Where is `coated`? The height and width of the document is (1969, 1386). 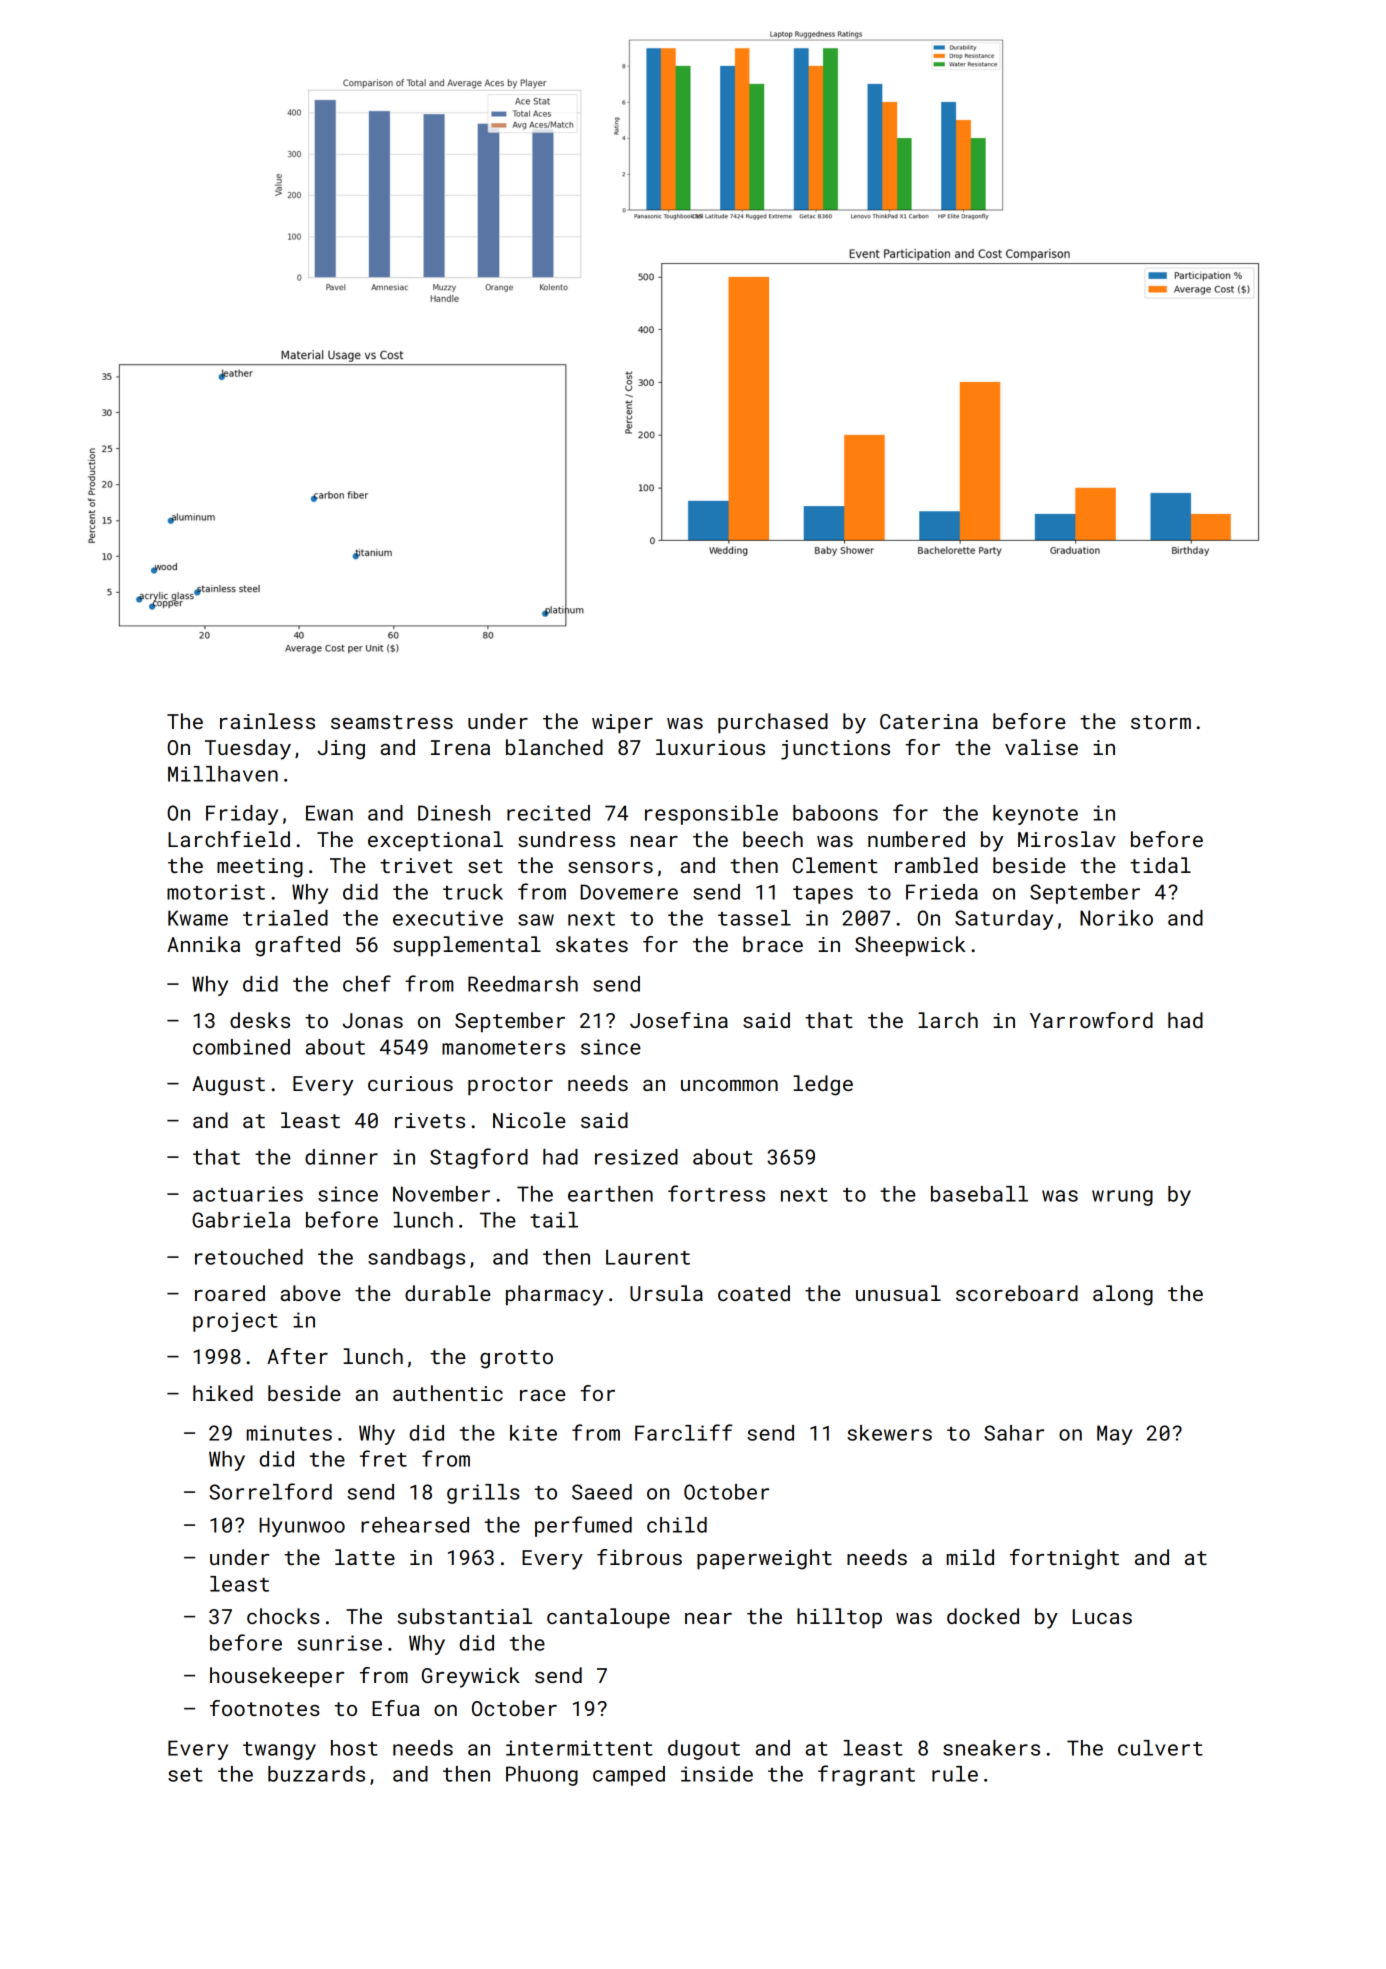 coated is located at coordinates (754, 1293).
